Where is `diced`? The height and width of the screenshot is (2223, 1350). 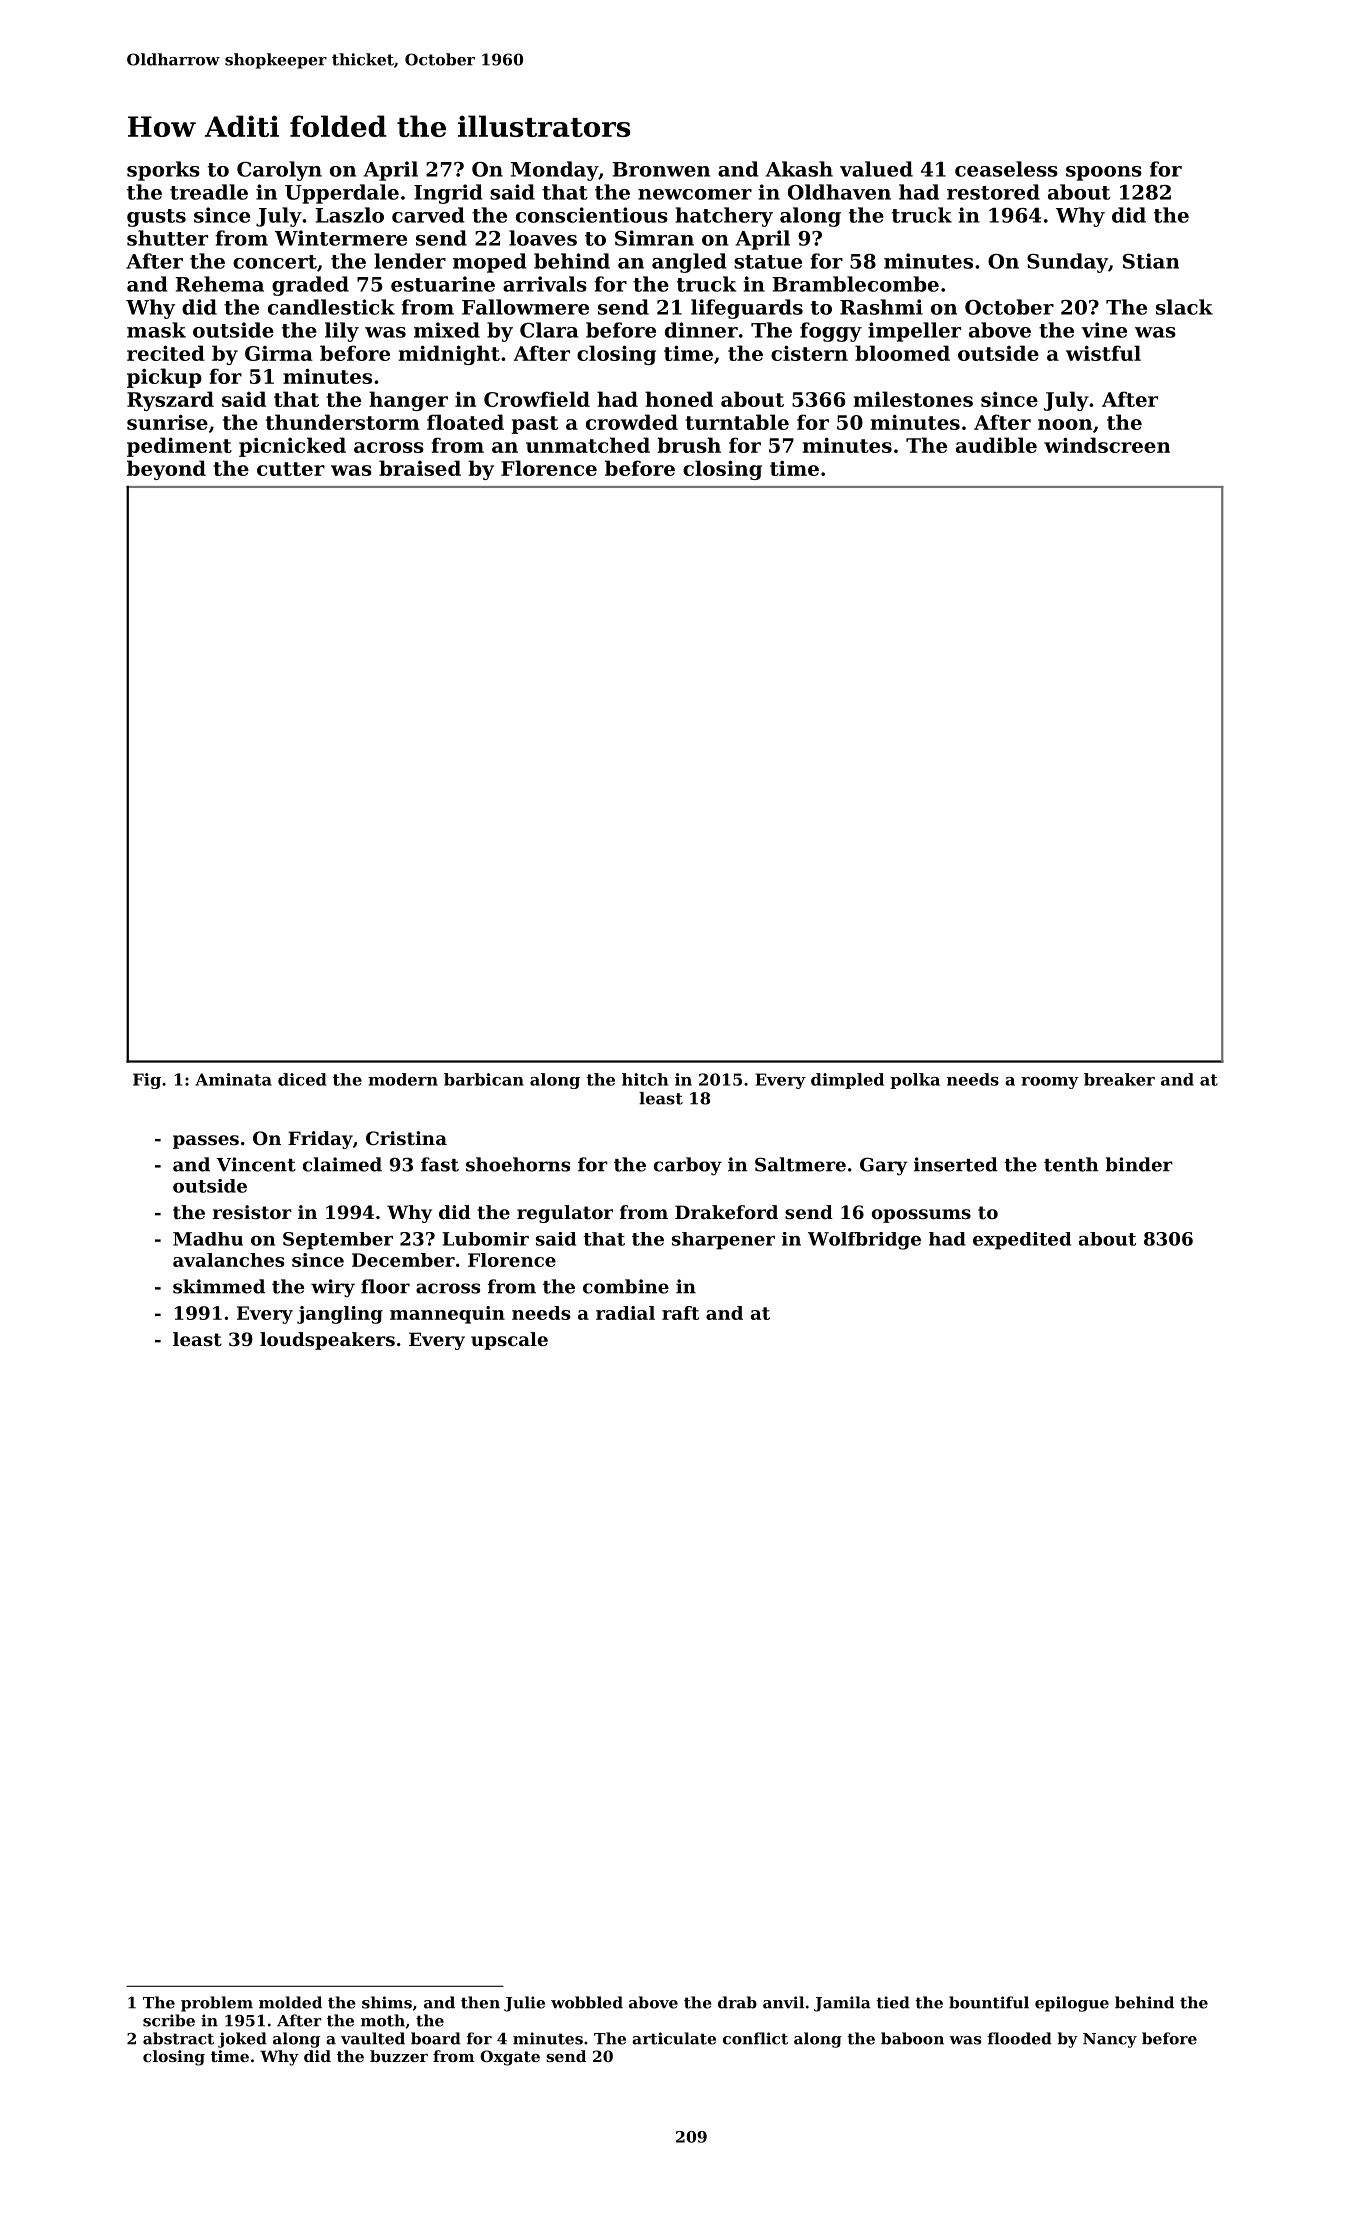
diced is located at coordinates (302, 1079).
